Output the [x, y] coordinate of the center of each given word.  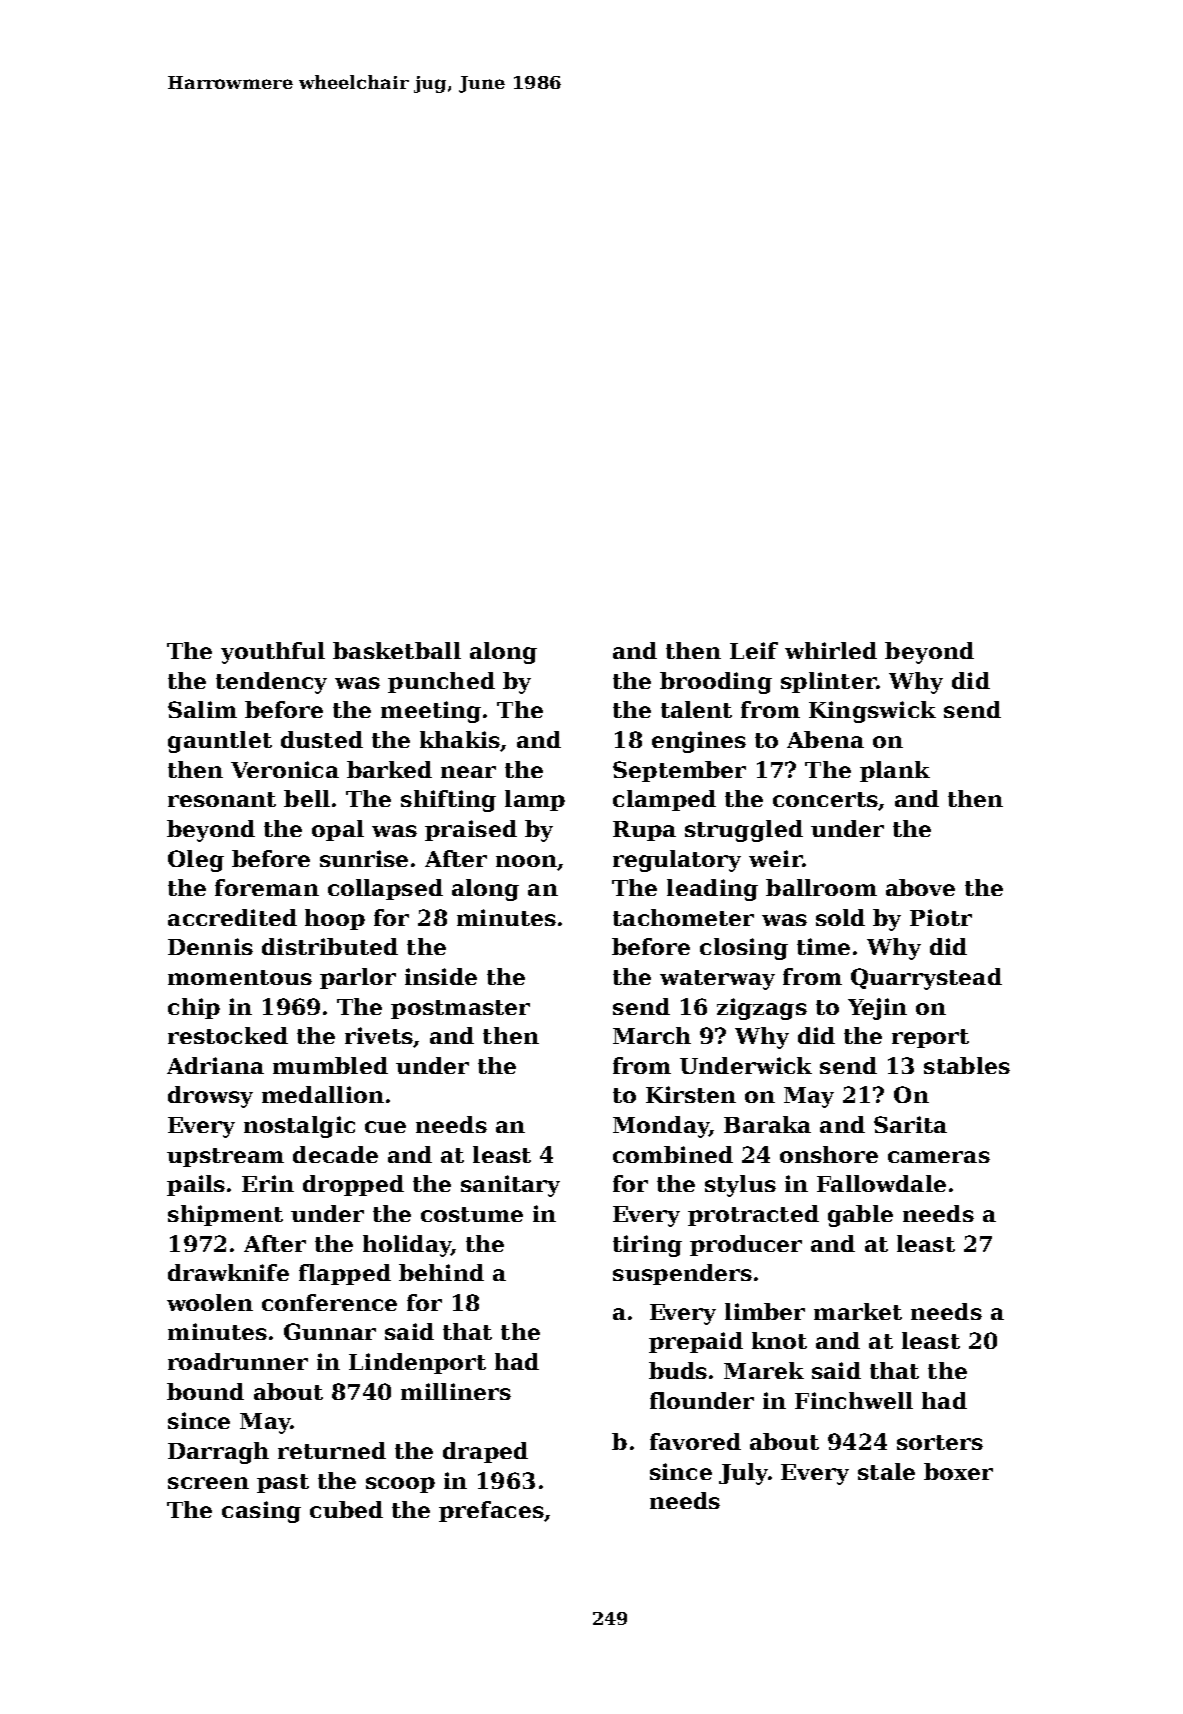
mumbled [330, 1065]
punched [441, 682]
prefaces [491, 1511]
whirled [831, 650]
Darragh [218, 1453]
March [652, 1035]
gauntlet [220, 742]
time [823, 946]
